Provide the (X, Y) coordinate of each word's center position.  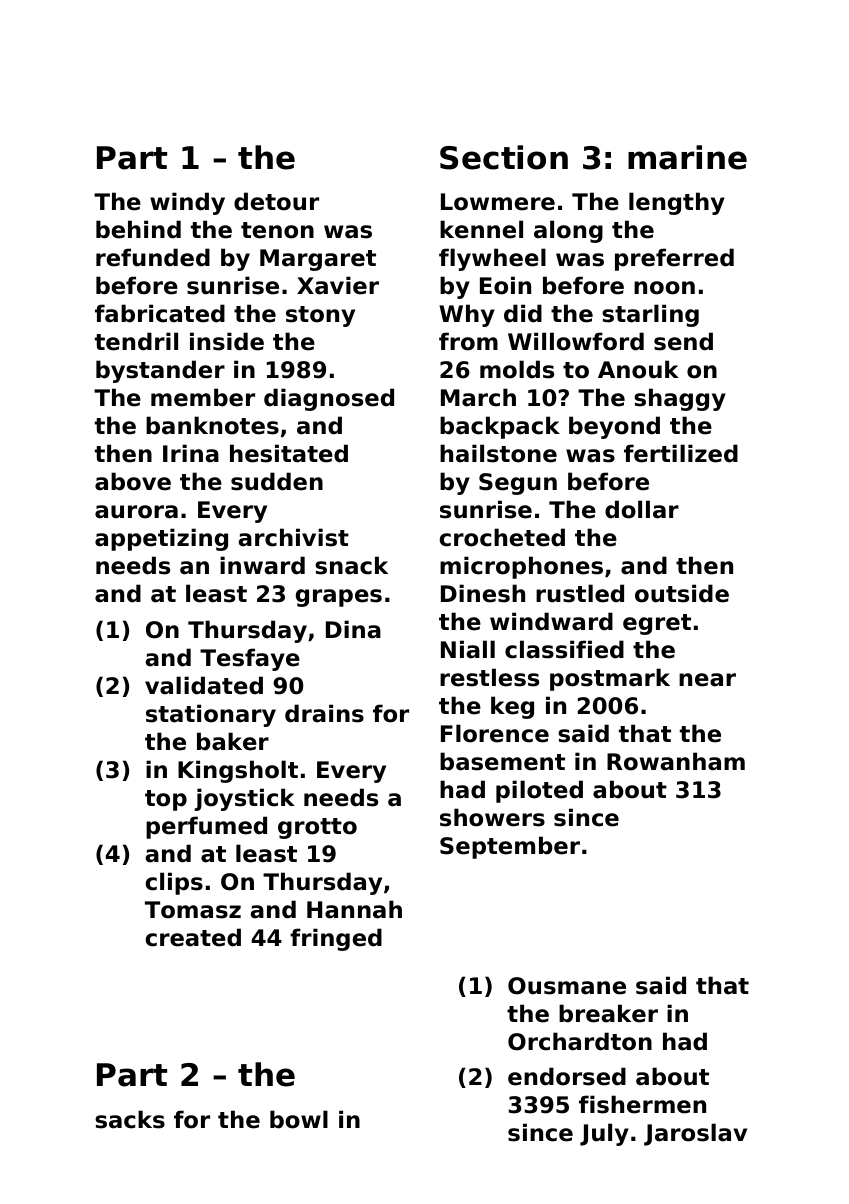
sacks (130, 1119)
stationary (211, 715)
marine (687, 157)
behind (138, 229)
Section (504, 157)
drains (324, 713)
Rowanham (676, 761)
